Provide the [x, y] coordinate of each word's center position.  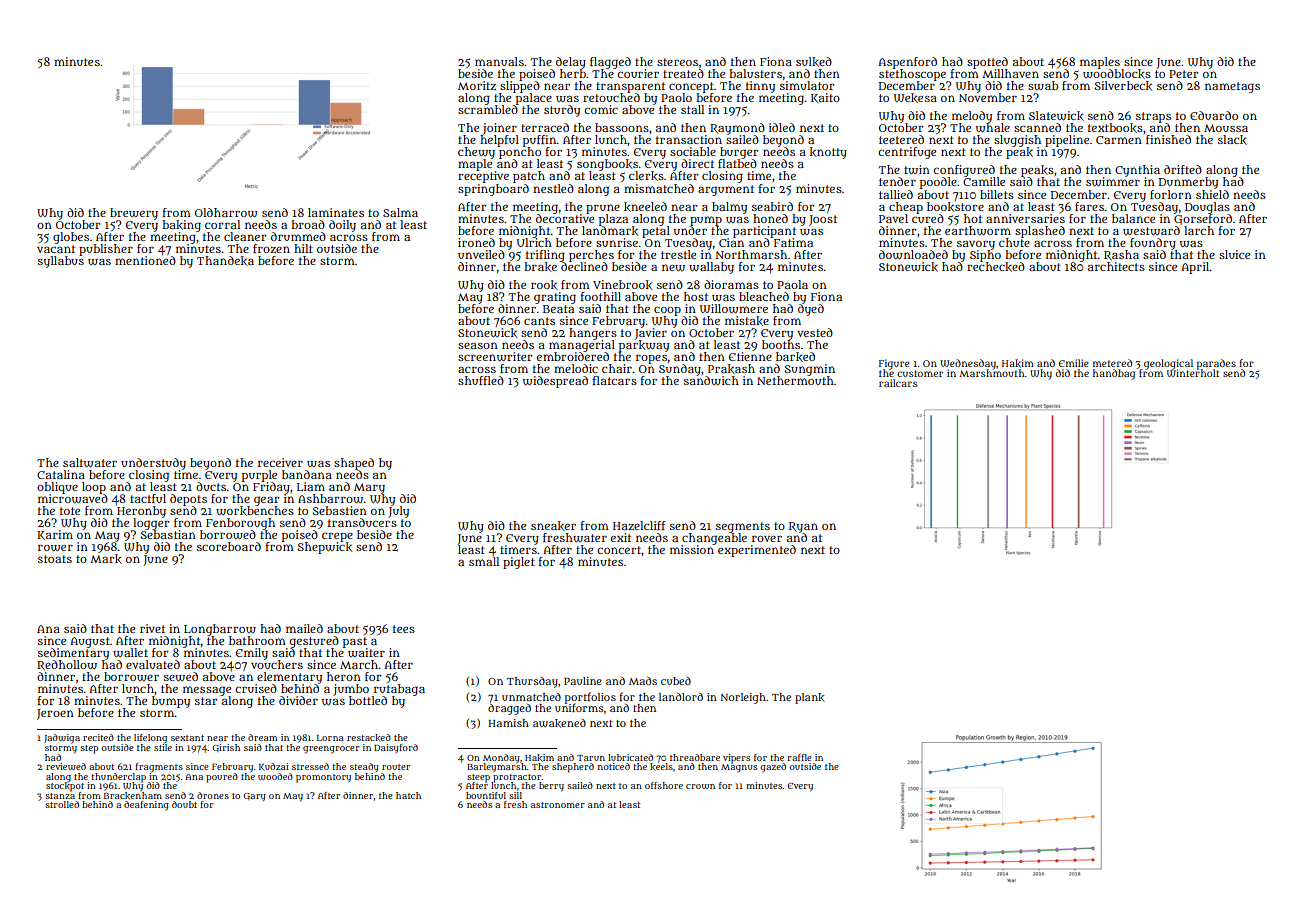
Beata [558, 309]
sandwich [711, 381]
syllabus [61, 262]
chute [1014, 242]
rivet [152, 628]
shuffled [481, 380]
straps [1153, 117]
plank [810, 698]
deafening [146, 806]
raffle [800, 757]
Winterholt [1193, 373]
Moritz [477, 85]
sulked [814, 62]
